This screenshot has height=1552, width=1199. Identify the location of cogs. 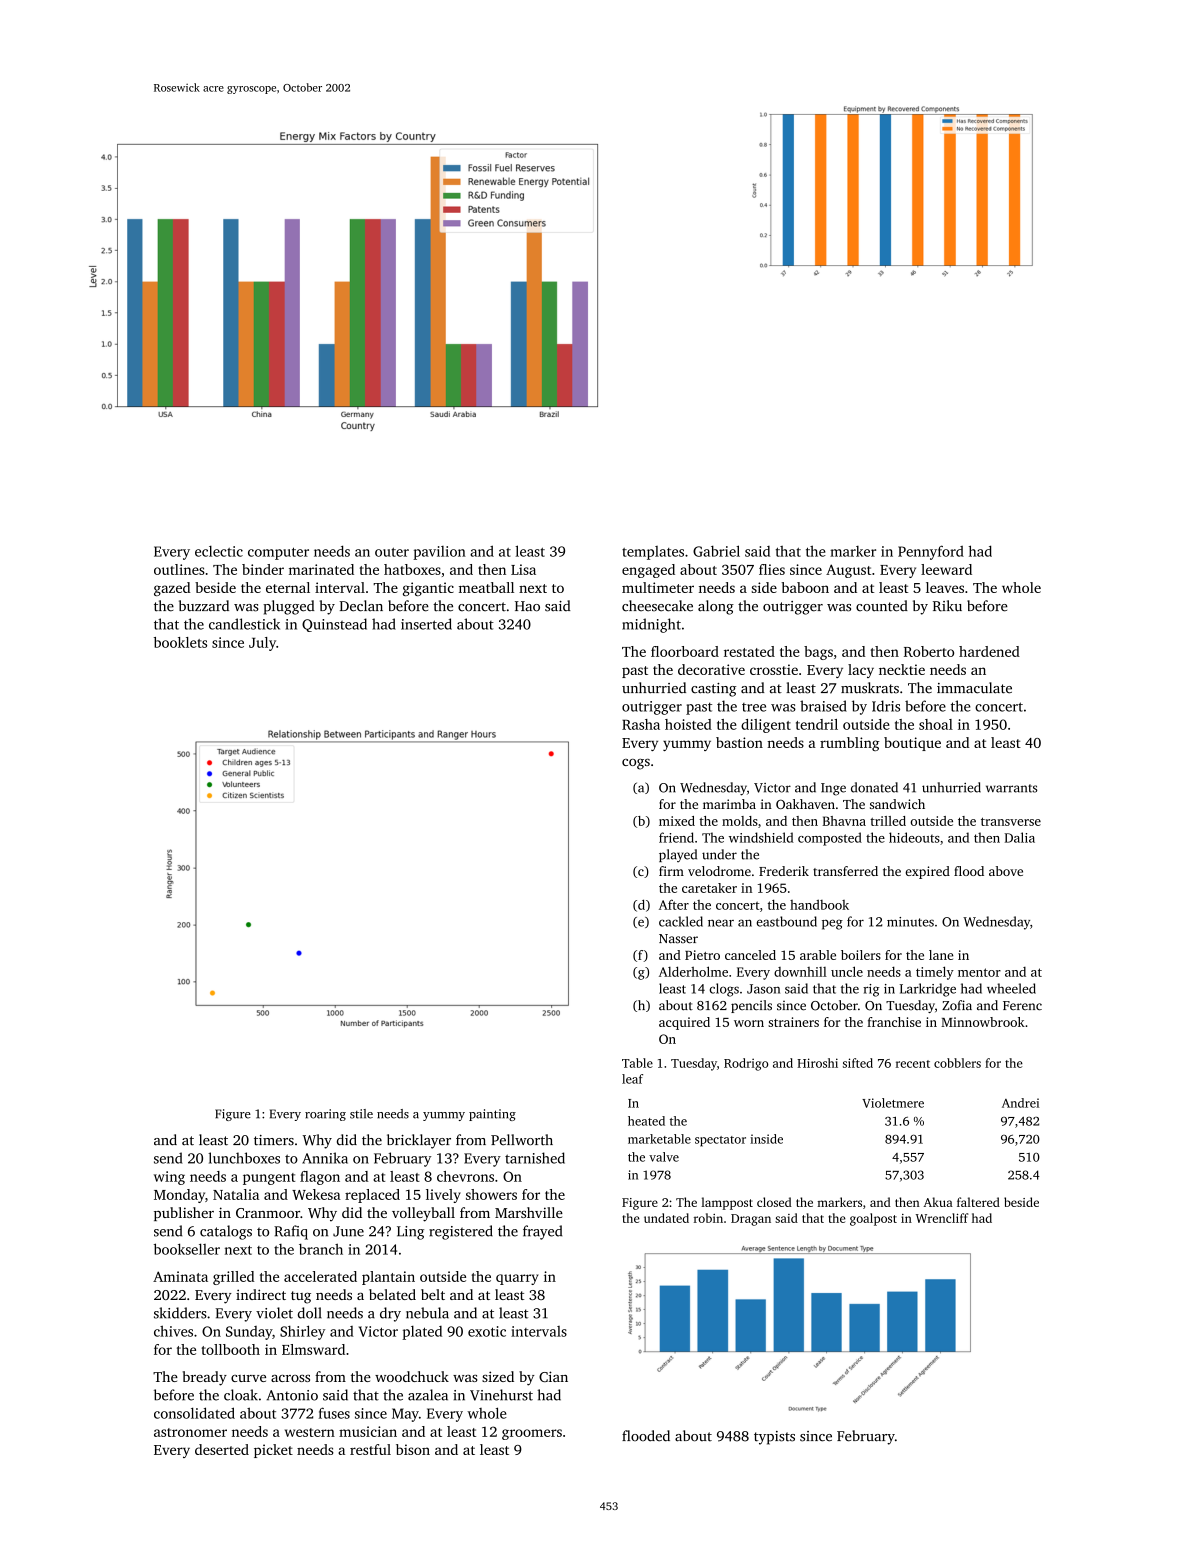
(636, 764).
